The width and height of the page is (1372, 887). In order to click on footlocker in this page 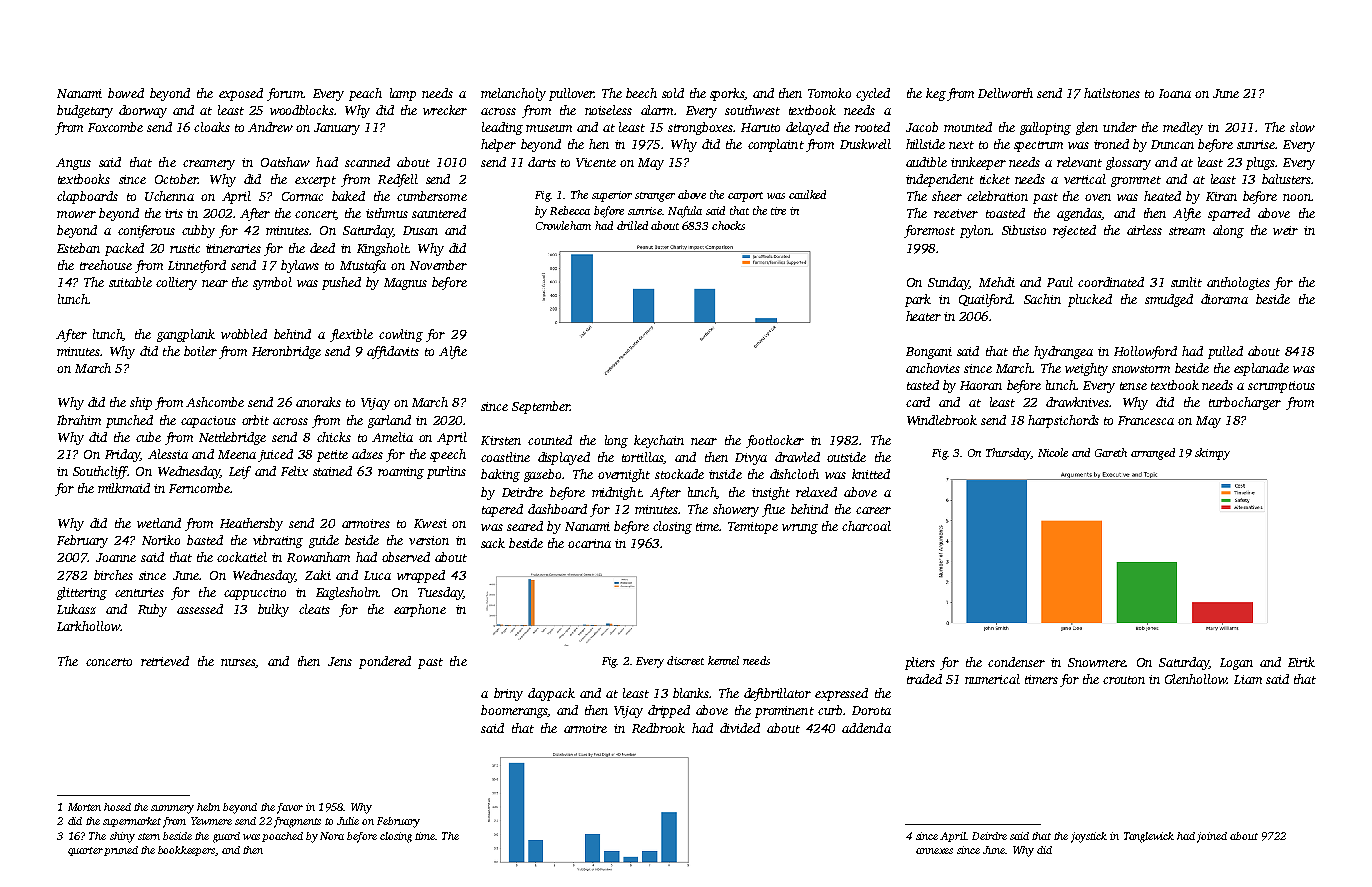, I will do `click(775, 441)`.
